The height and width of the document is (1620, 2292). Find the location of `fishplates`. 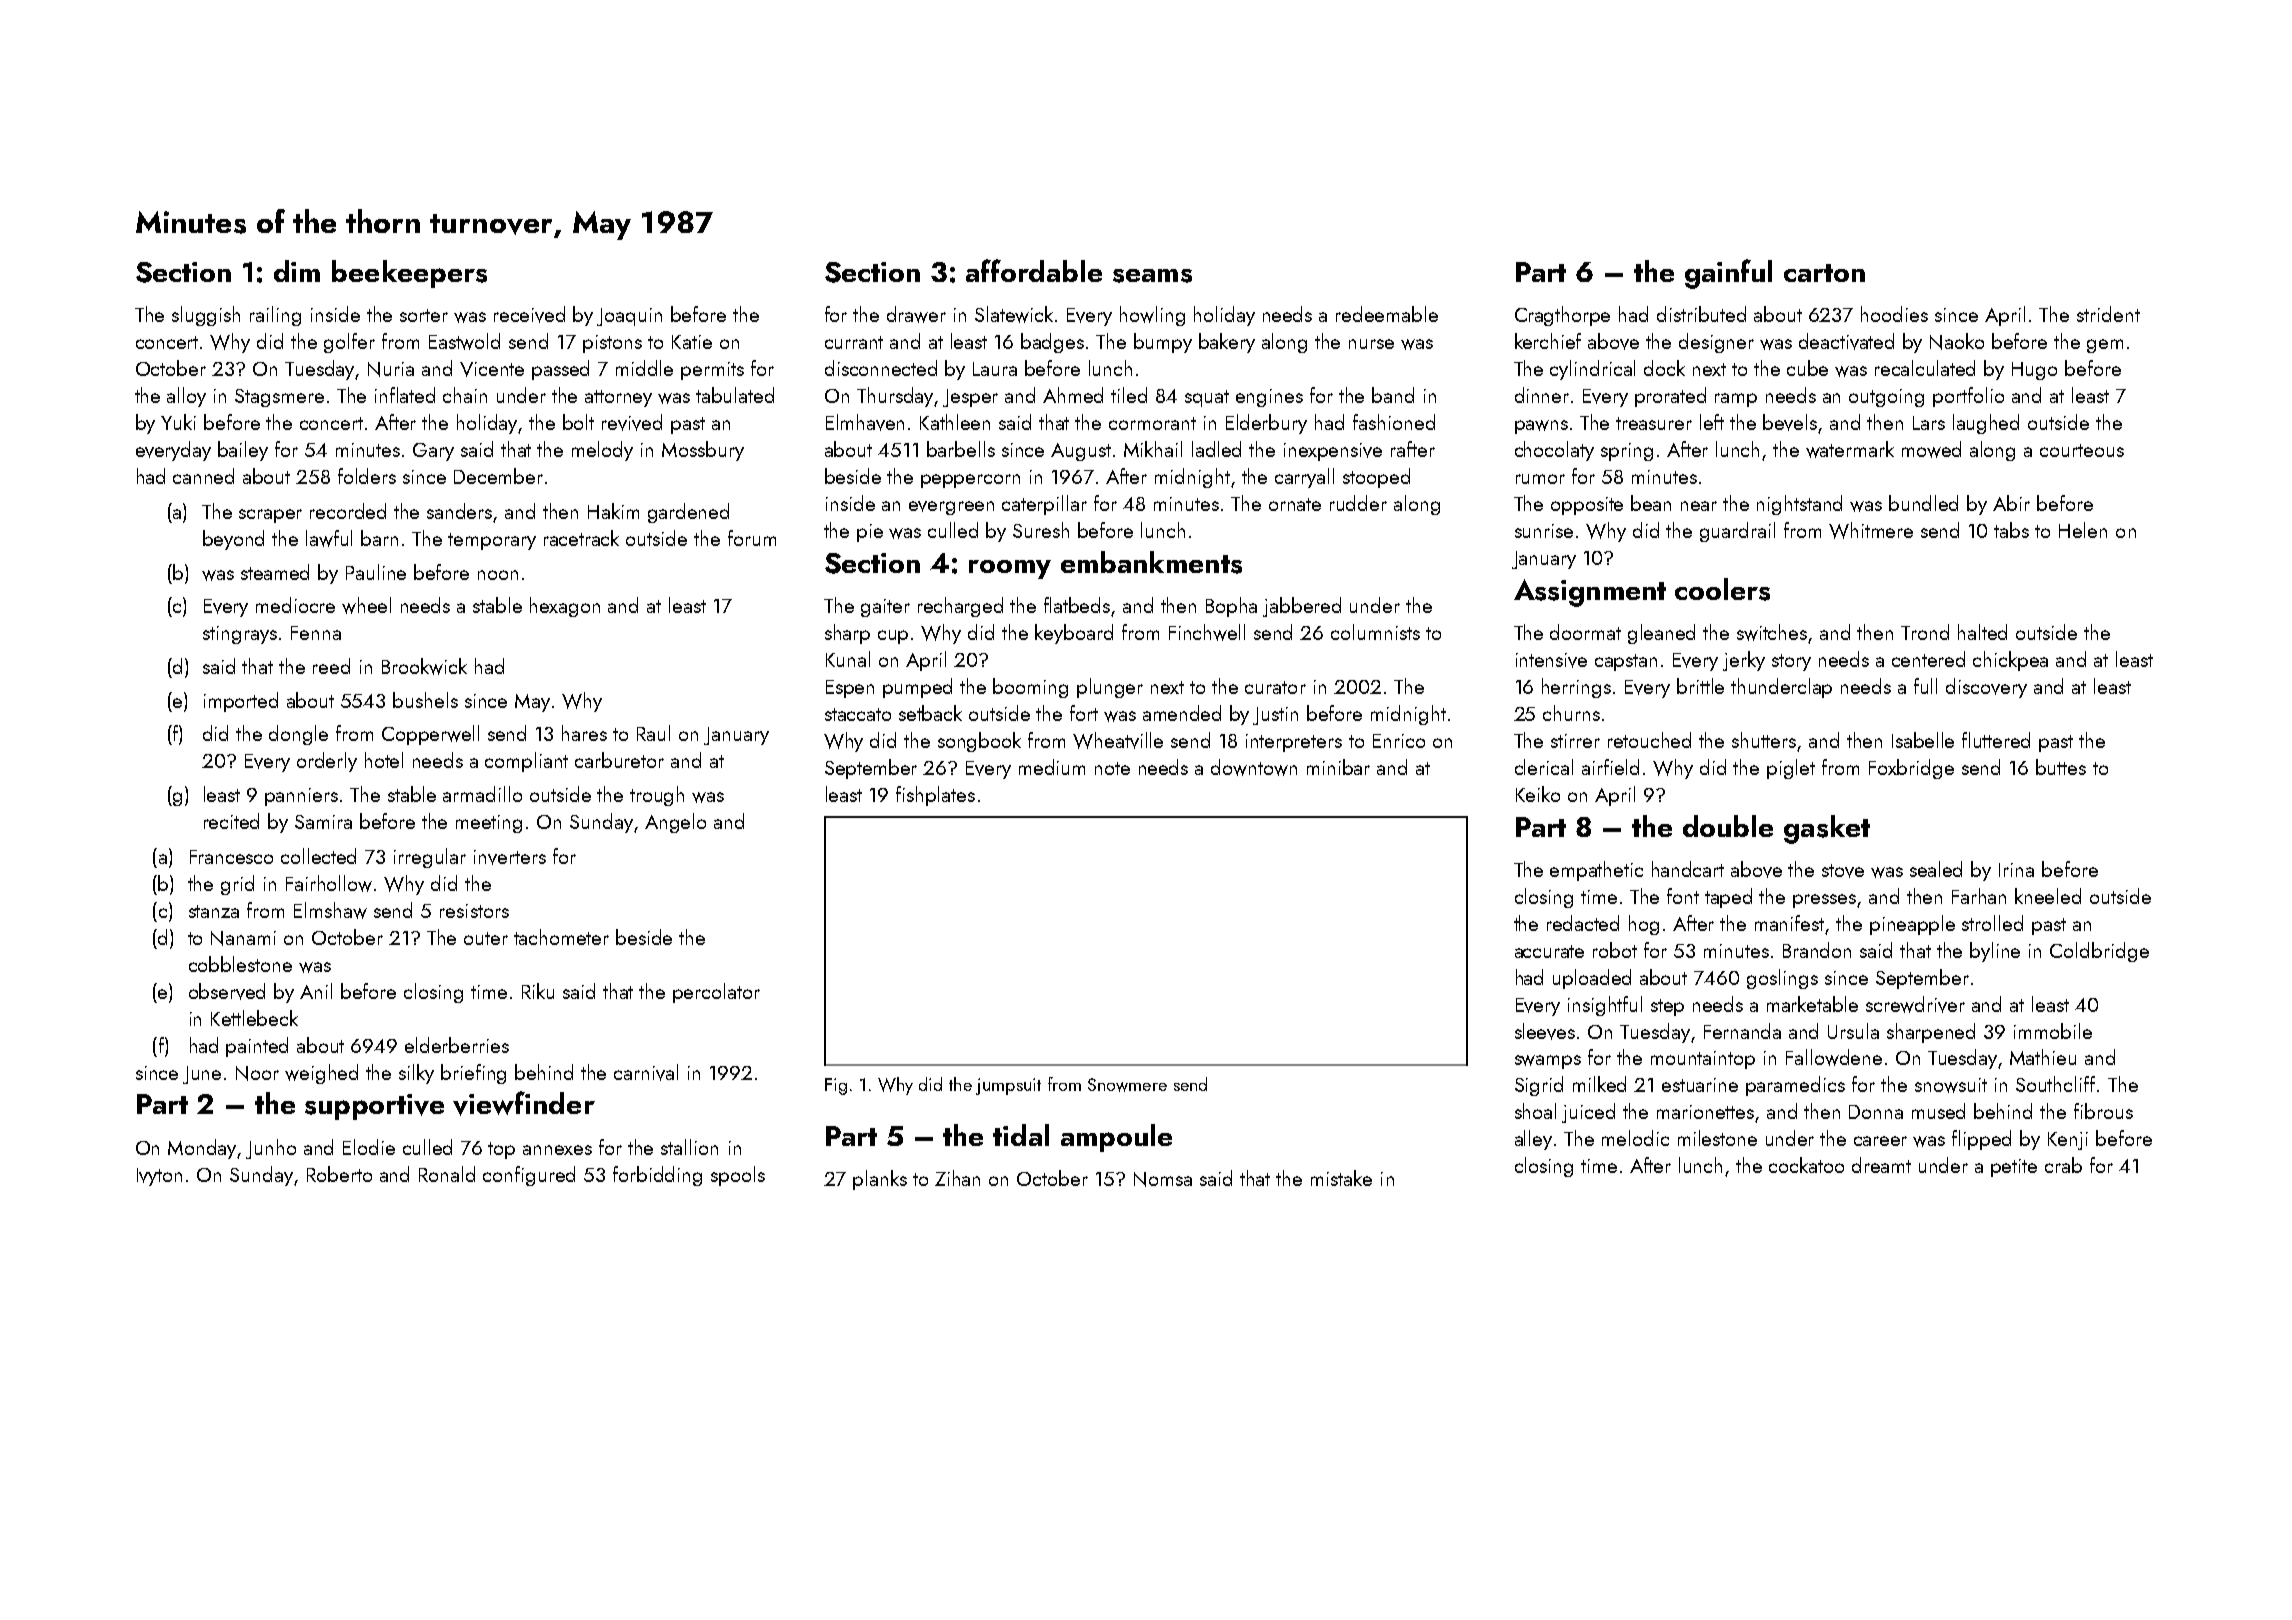

fishplates is located at coordinates (935, 796).
